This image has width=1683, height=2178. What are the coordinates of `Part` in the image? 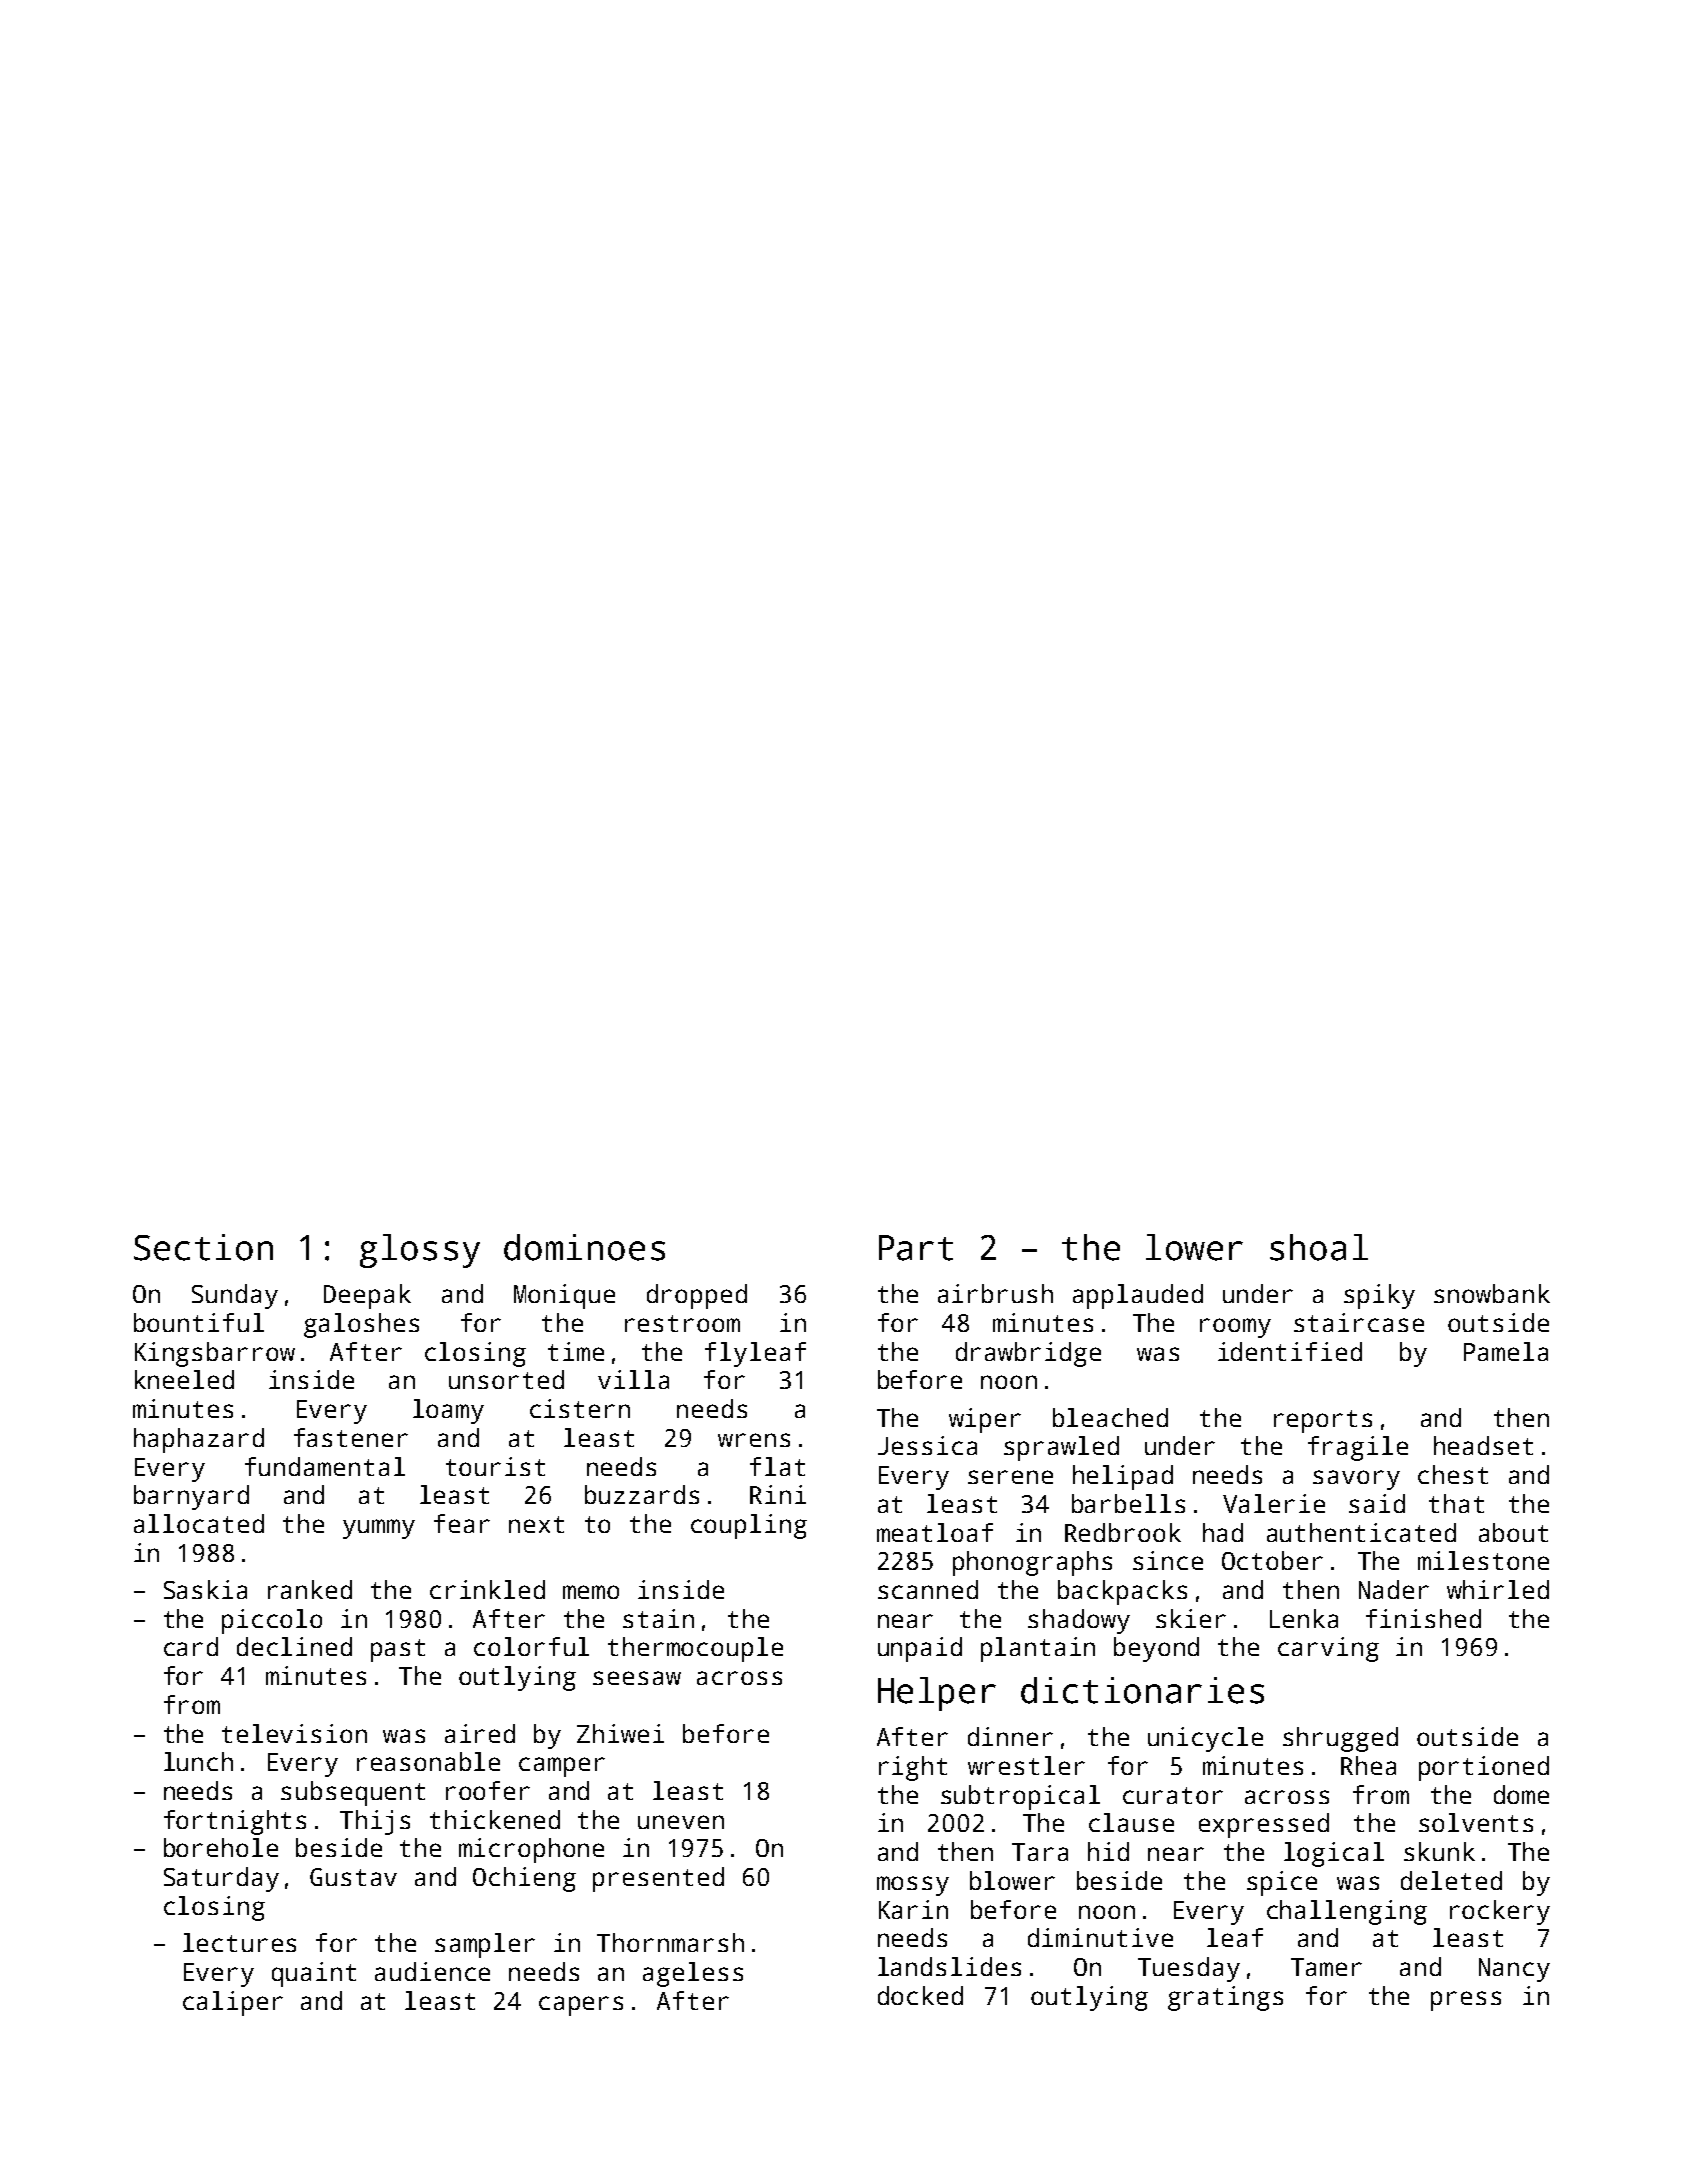 It's located at (916, 1248).
